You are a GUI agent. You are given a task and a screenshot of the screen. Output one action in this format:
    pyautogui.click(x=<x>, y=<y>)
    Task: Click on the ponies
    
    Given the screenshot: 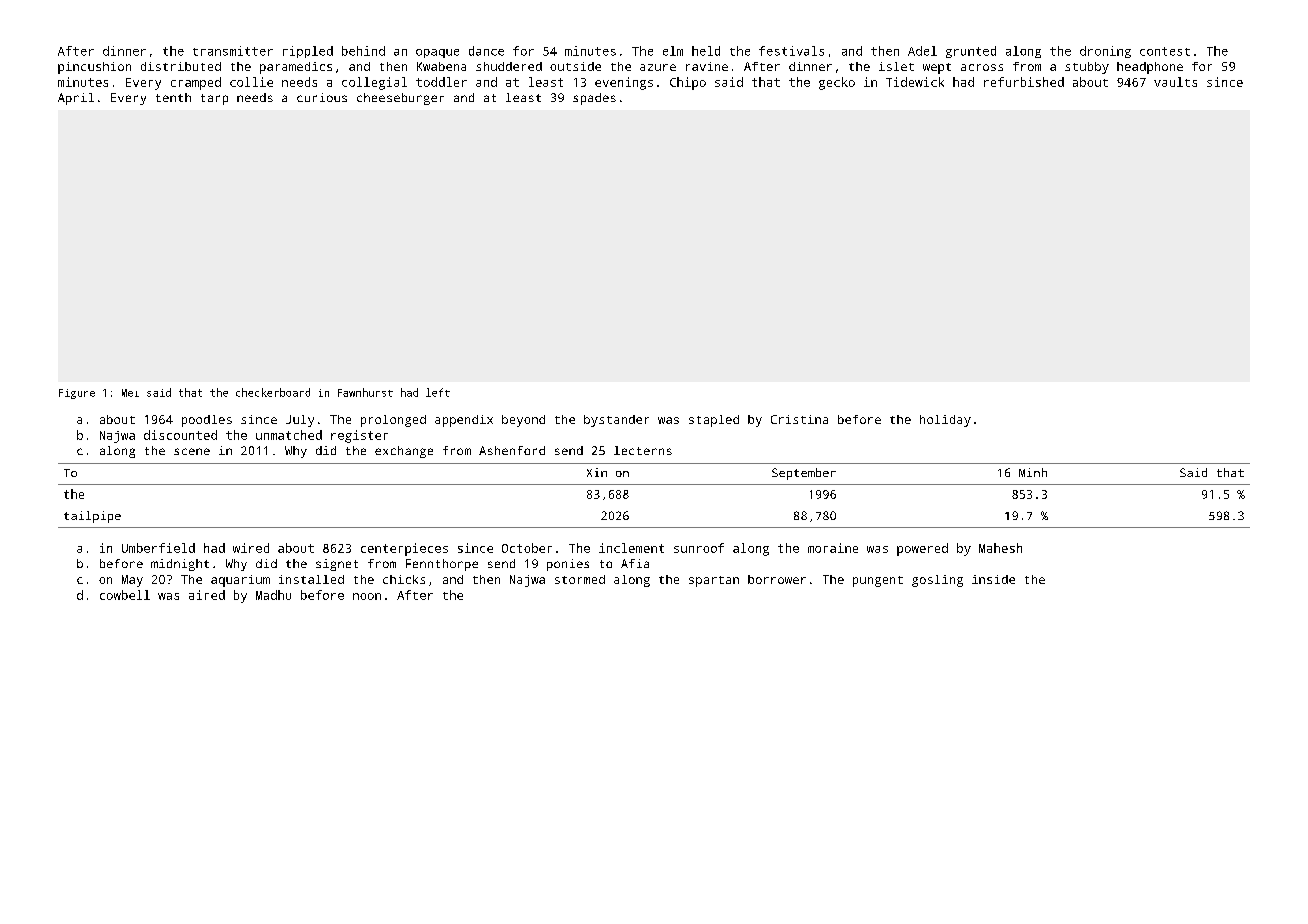 What is the action you would take?
    pyautogui.click(x=568, y=565)
